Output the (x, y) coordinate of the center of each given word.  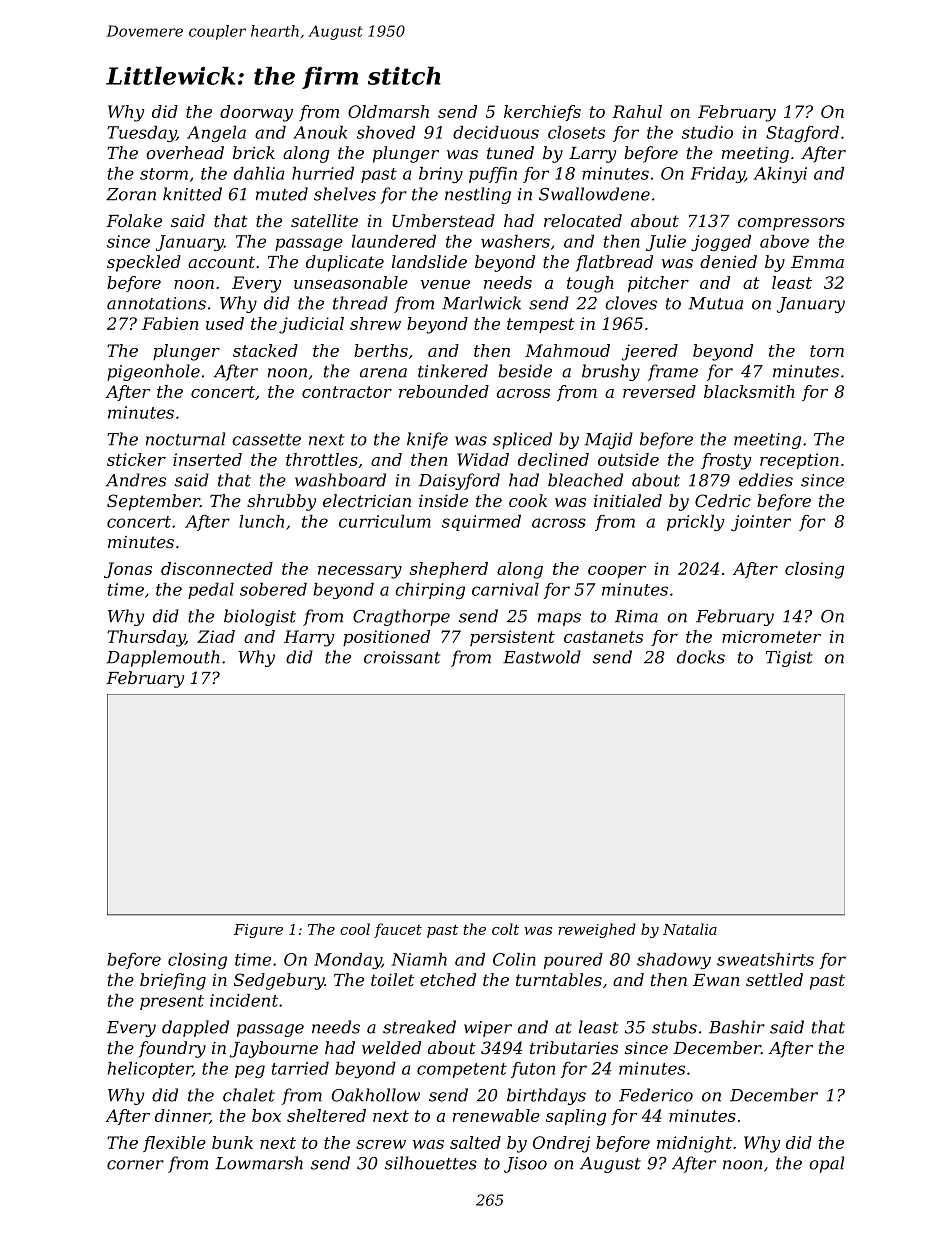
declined (553, 459)
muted (282, 194)
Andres (135, 480)
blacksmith (749, 391)
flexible (174, 1144)
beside (525, 371)
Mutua (716, 303)
